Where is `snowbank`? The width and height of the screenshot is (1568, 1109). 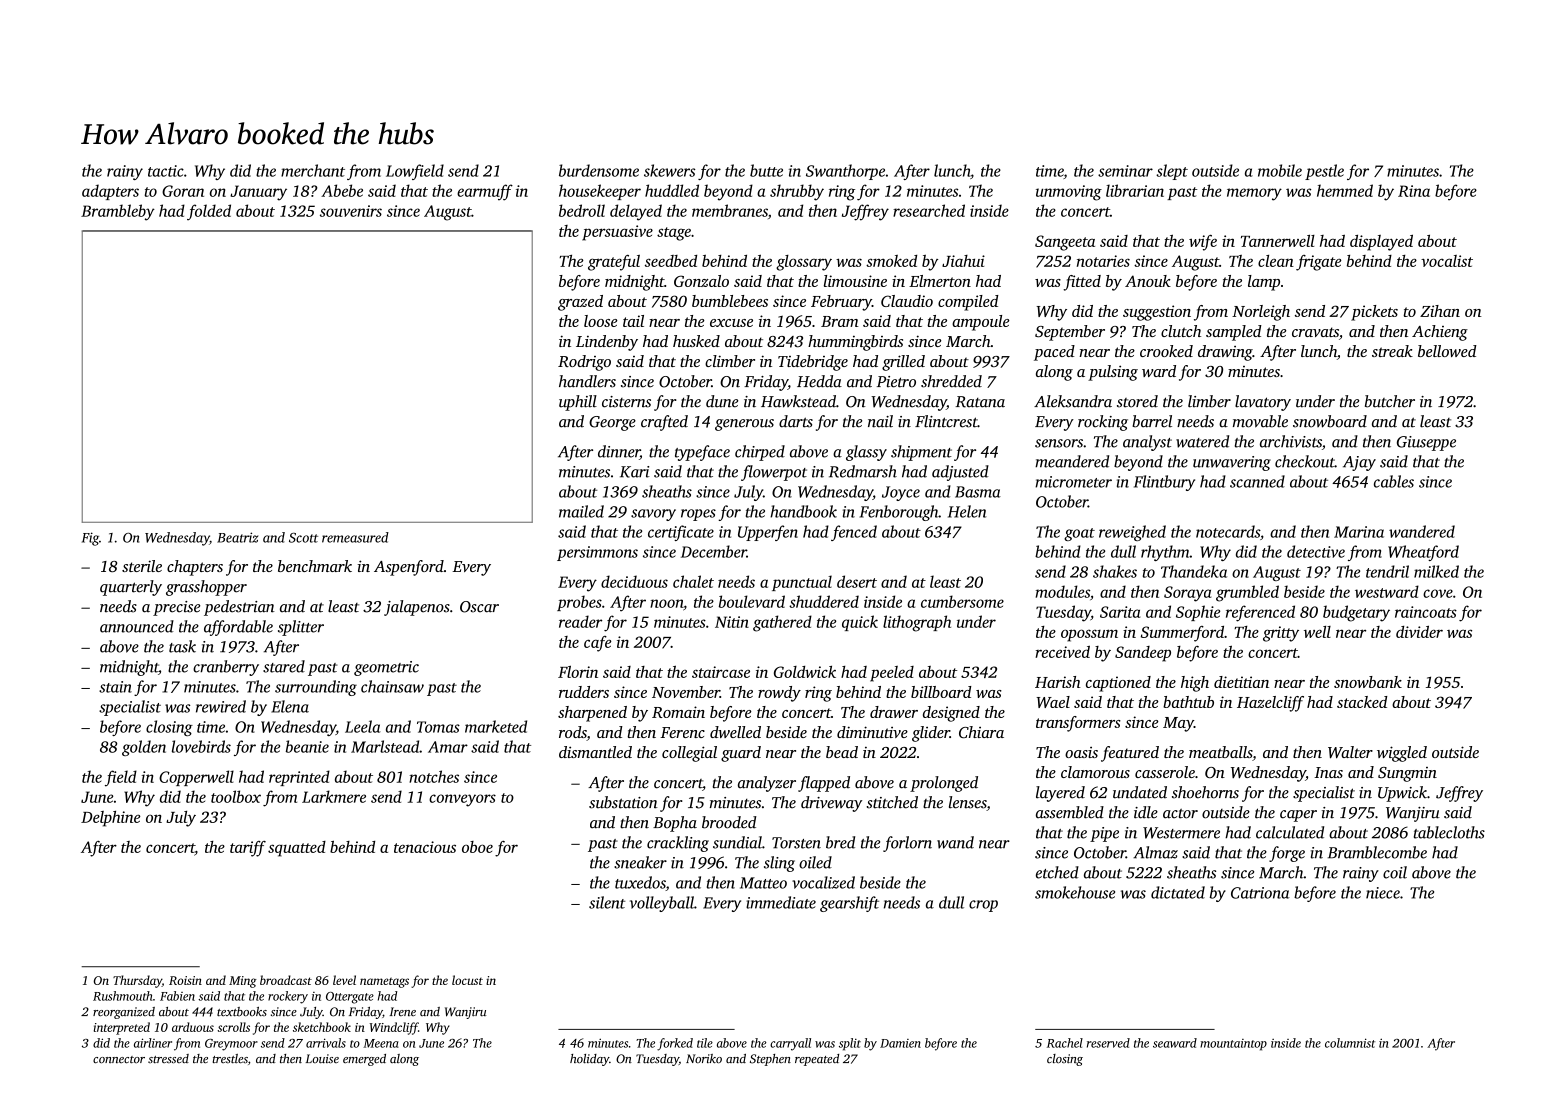
snowbank is located at coordinates (1368, 682).
